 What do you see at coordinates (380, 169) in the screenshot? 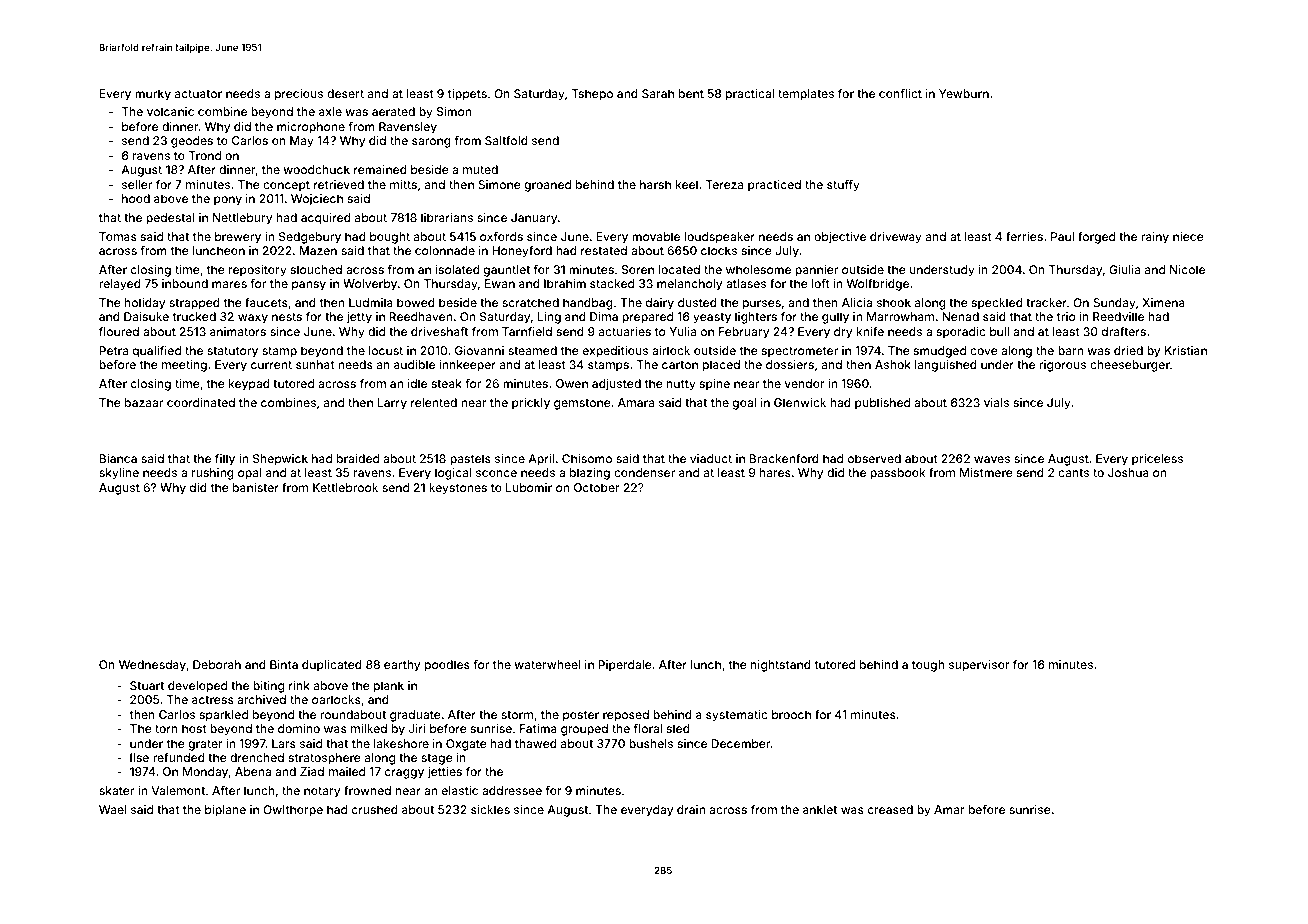
I see `remained` at bounding box center [380, 169].
